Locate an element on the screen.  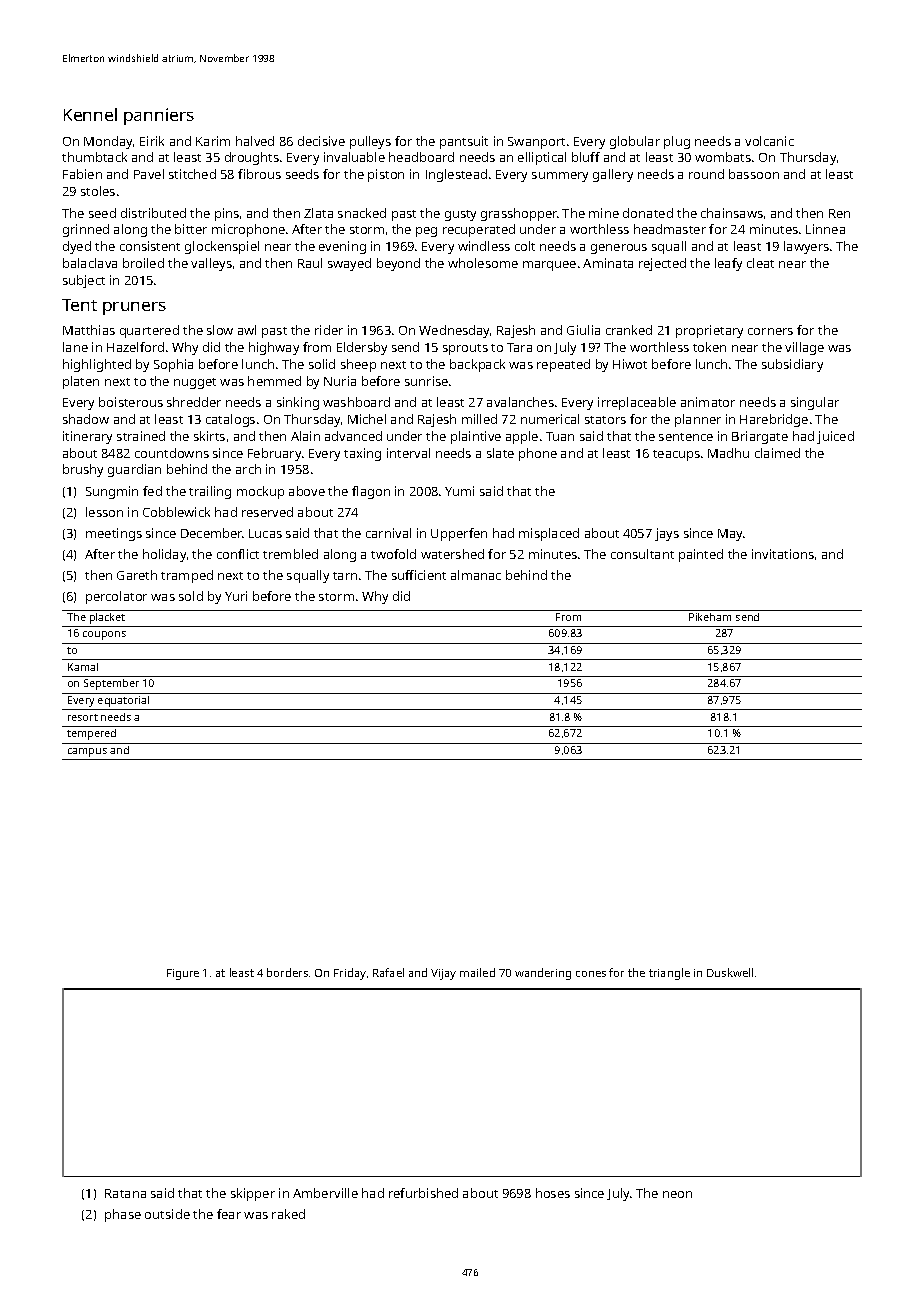
jays is located at coordinates (667, 534).
